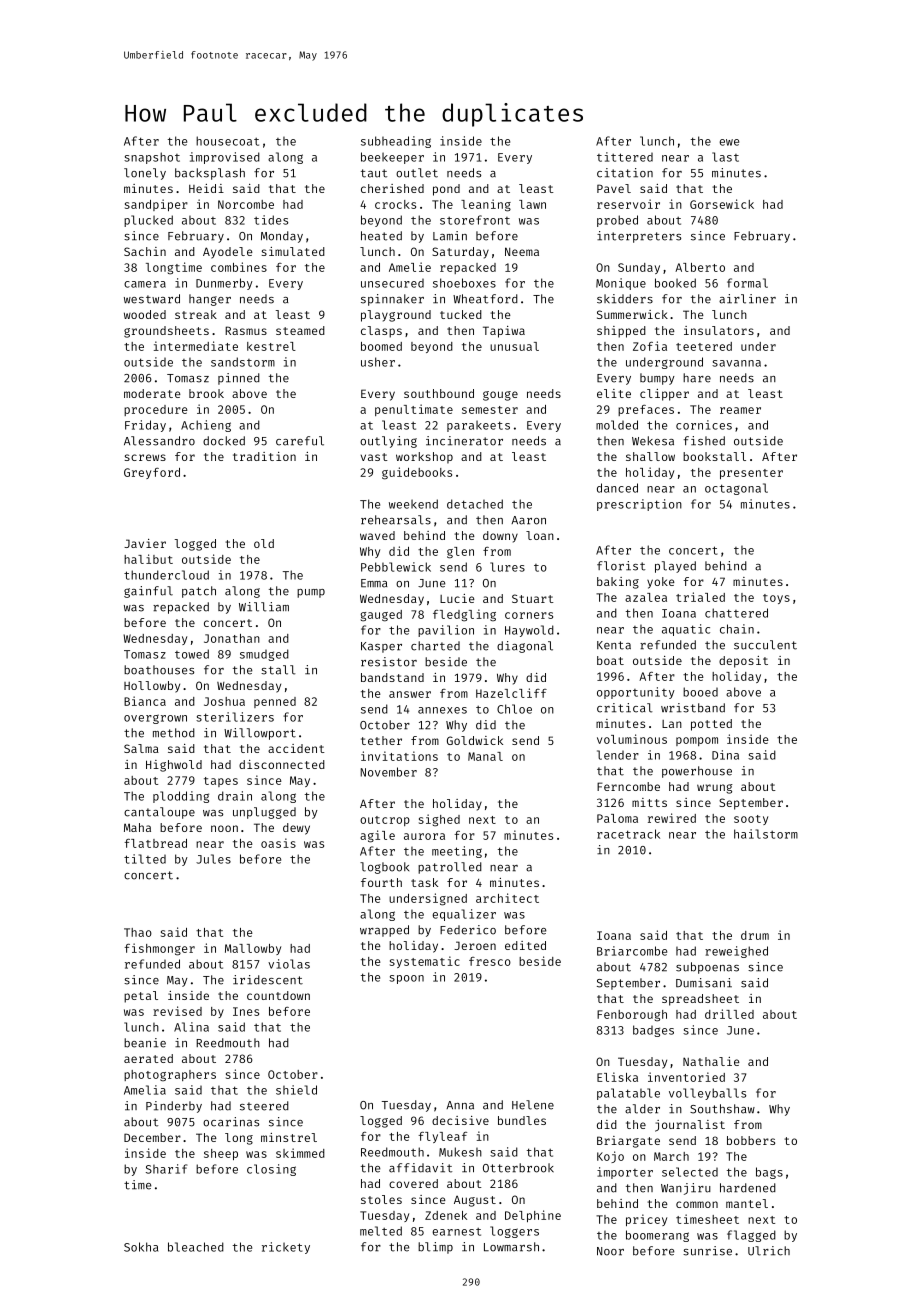 This document has width=924, height=1308. What do you see at coordinates (145, 251) in the document?
I see `Sachin` at bounding box center [145, 251].
